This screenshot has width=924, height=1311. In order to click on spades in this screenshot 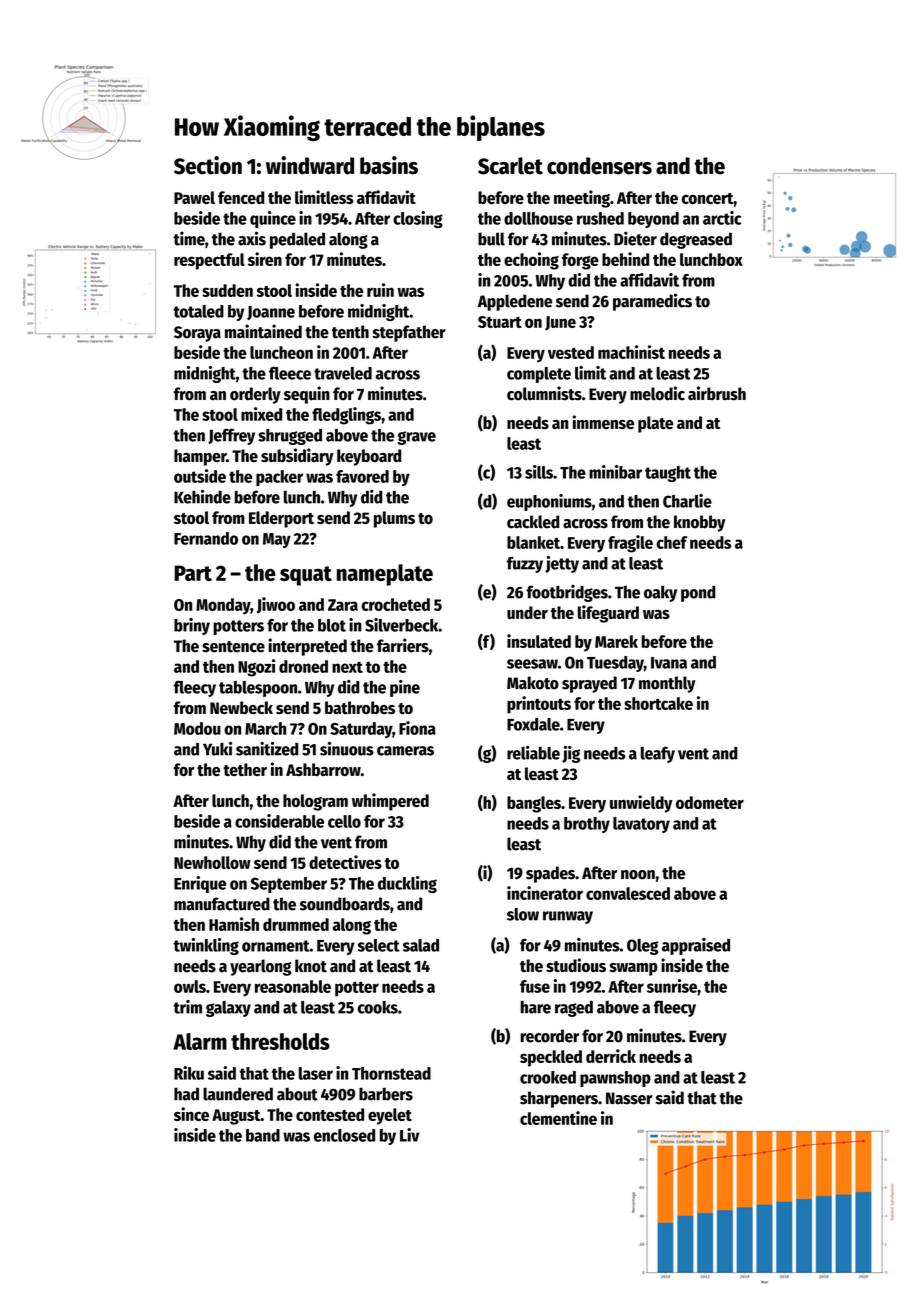, I will do `click(550, 874)`.
